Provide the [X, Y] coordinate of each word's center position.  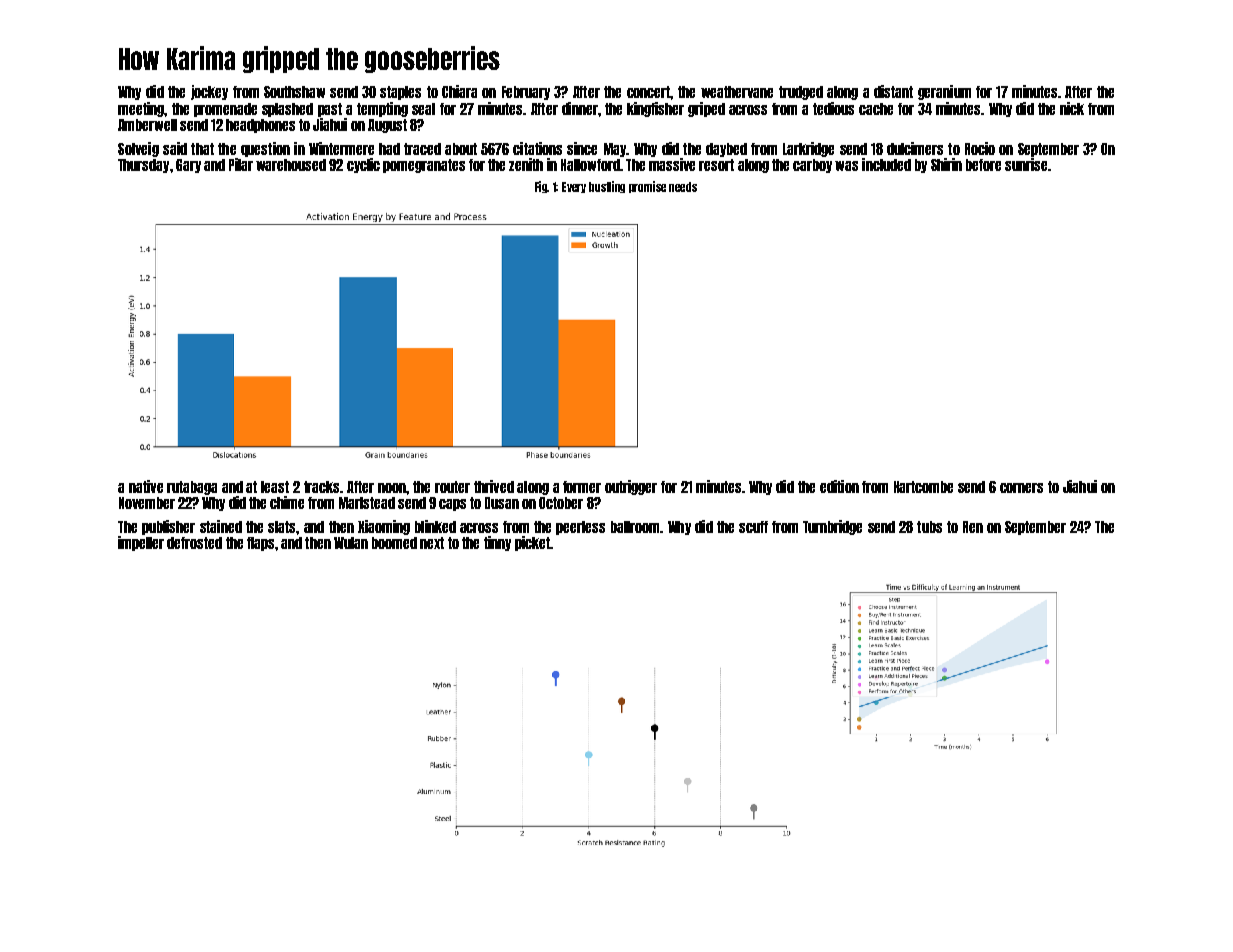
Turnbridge [832, 527]
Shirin [946, 164]
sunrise [1026, 164]
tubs [929, 527]
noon [392, 488]
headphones [260, 126]
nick [1072, 108]
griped [706, 109]
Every [574, 187]
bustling [607, 187]
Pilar [241, 164]
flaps [260, 544]
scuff [753, 527]
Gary [188, 166]
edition [839, 486]
